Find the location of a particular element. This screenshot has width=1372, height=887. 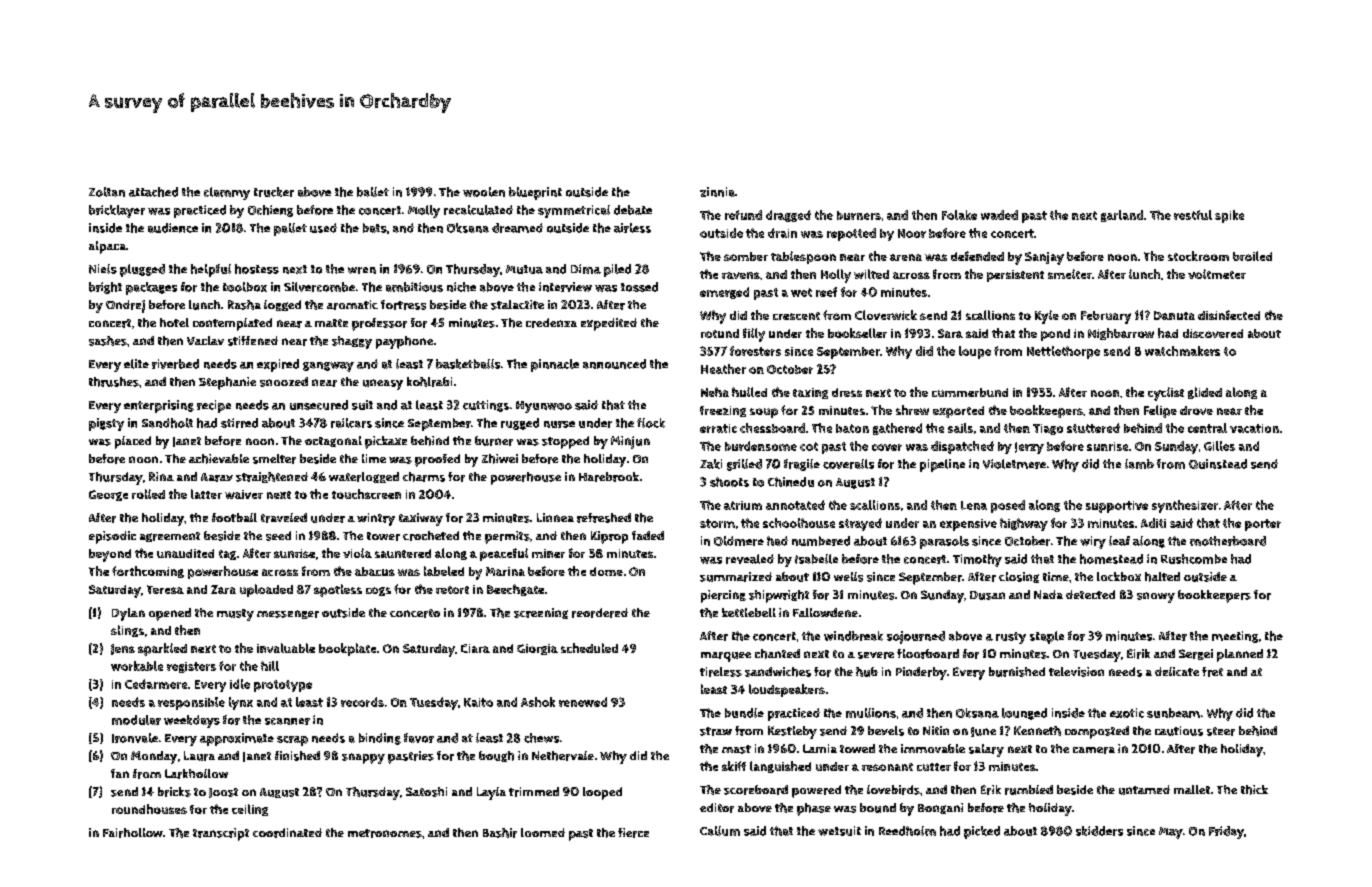

snappy is located at coordinates (363, 758).
